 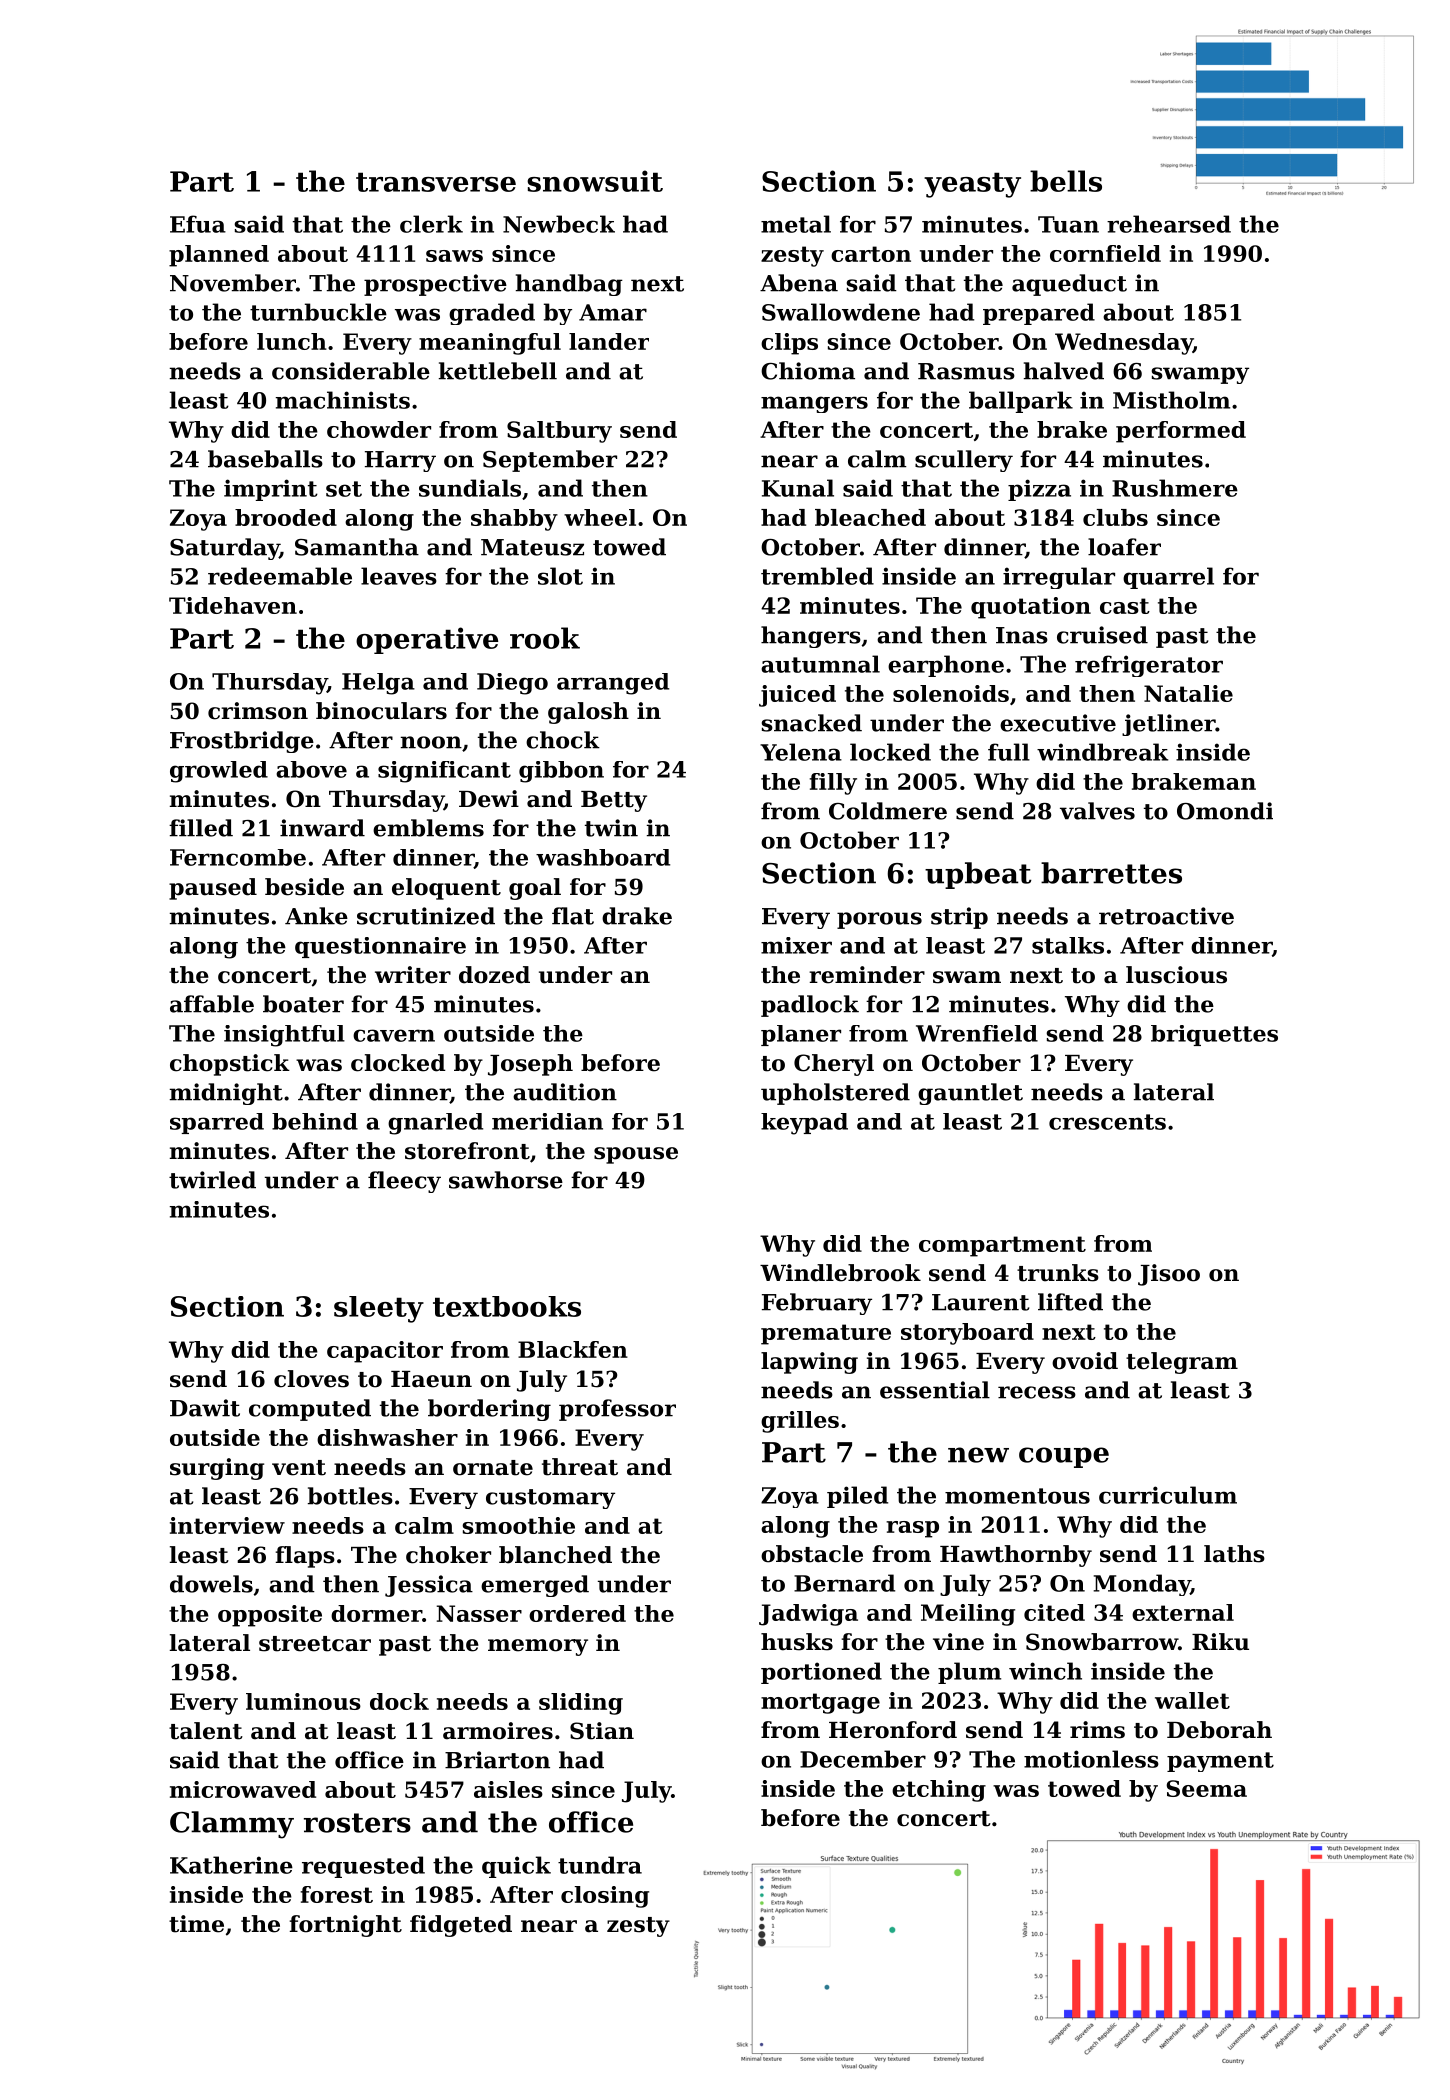 I want to click on dock, so click(x=399, y=1701).
